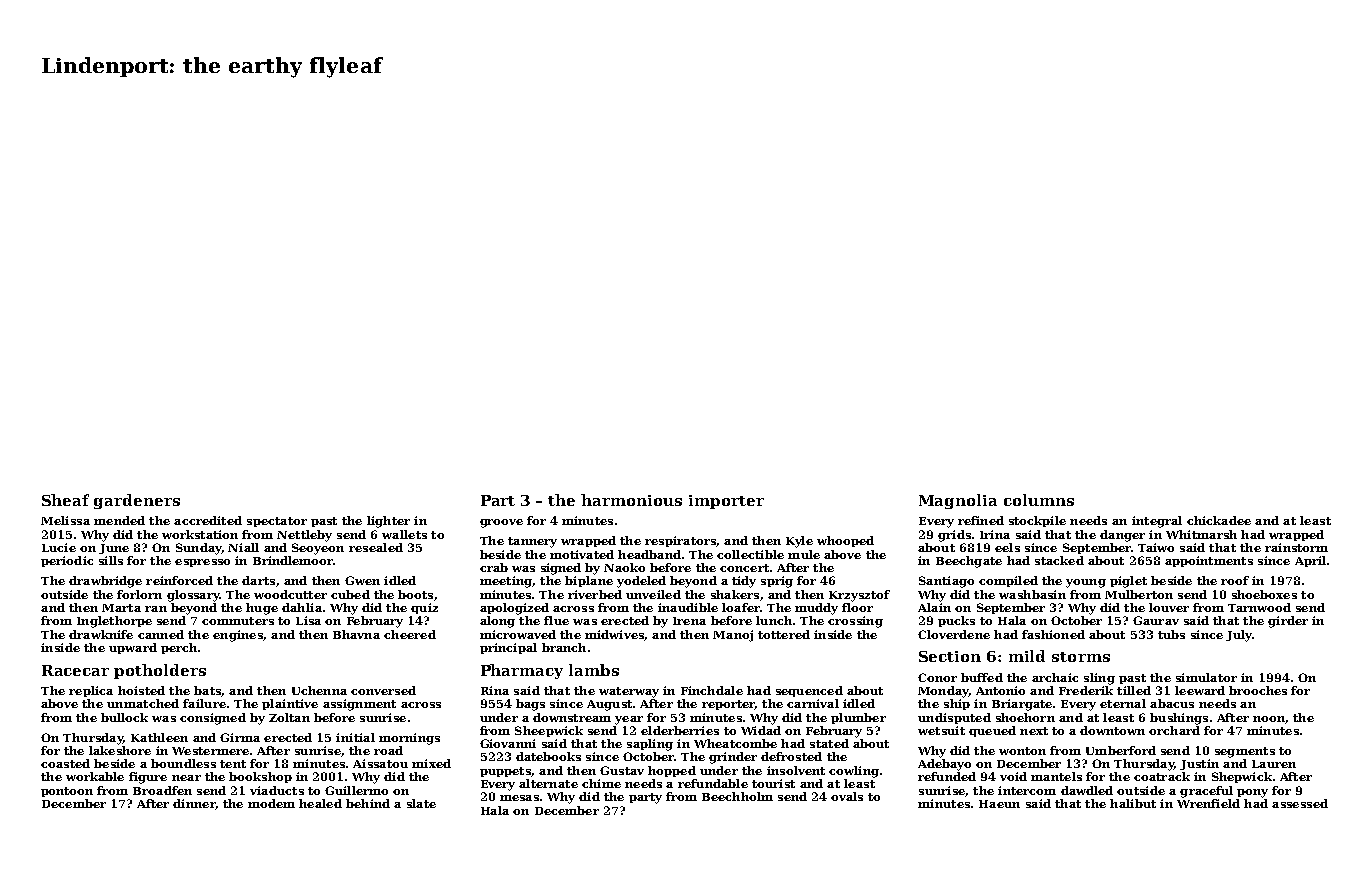 Image resolution: width=1372 pixels, height=887 pixels. I want to click on gardeners, so click(137, 501).
